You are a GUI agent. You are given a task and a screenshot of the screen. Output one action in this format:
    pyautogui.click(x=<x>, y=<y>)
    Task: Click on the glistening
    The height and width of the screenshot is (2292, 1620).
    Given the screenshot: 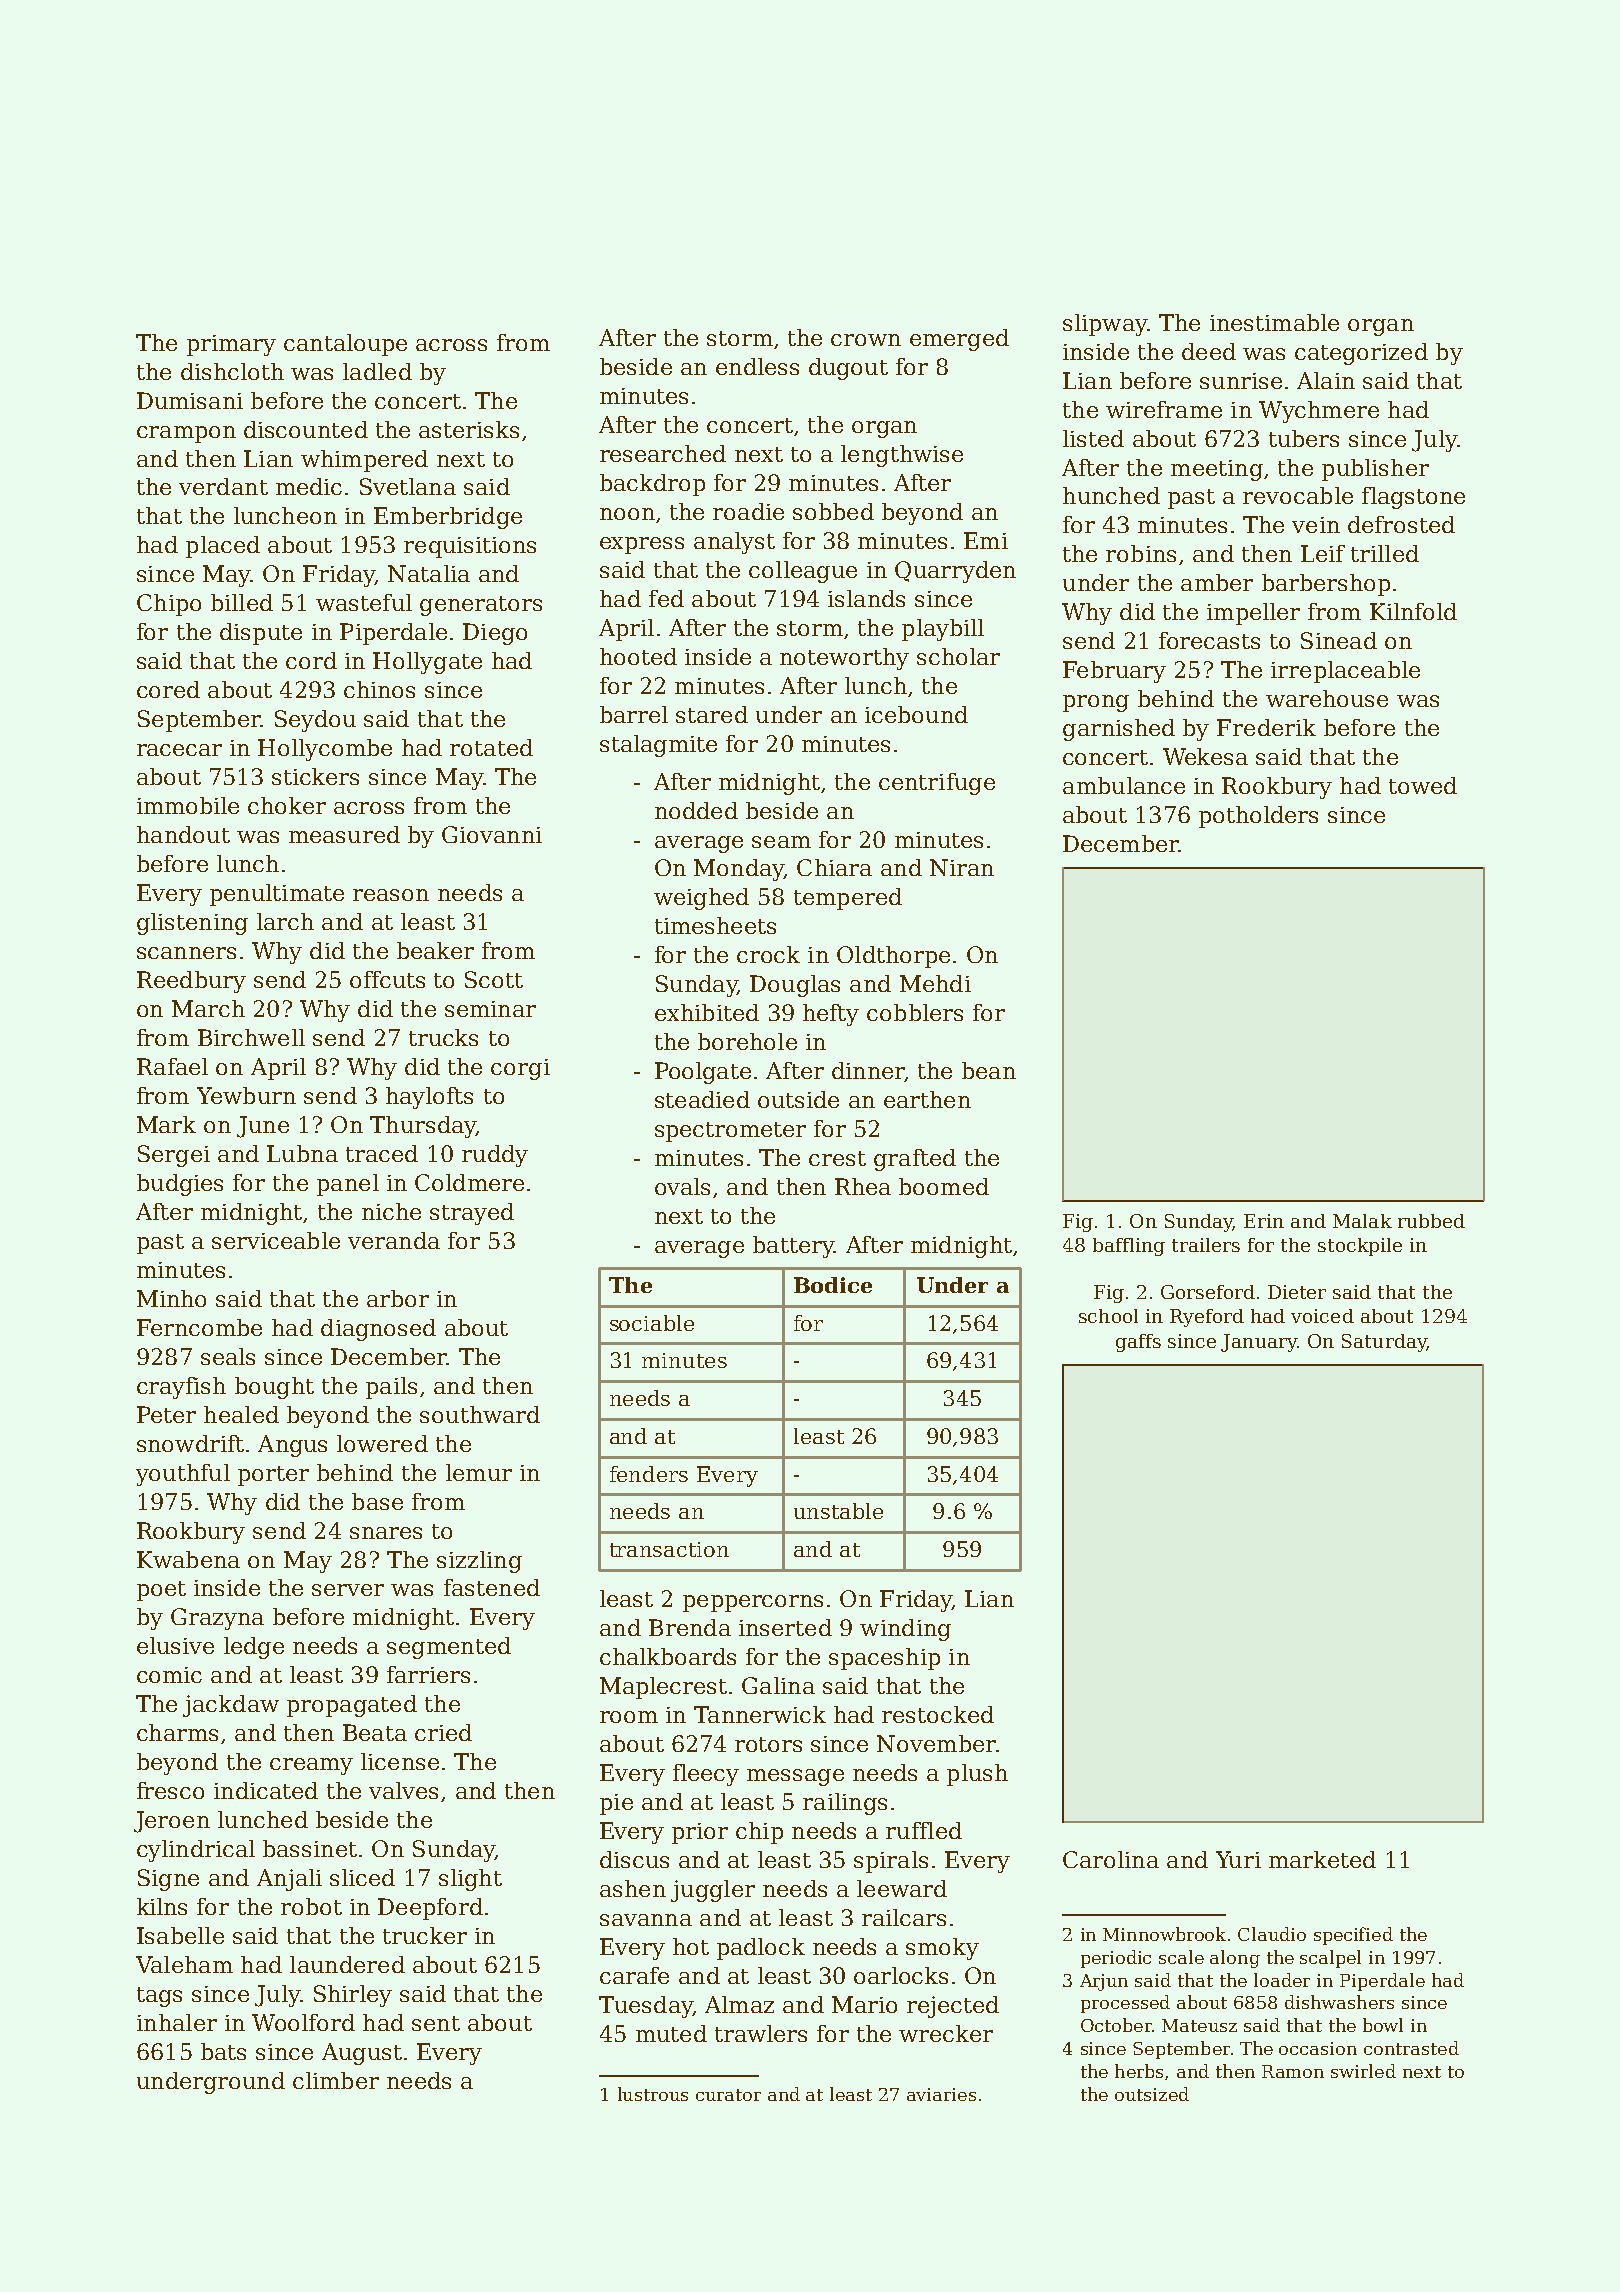 What is the action you would take?
    pyautogui.click(x=192, y=924)
